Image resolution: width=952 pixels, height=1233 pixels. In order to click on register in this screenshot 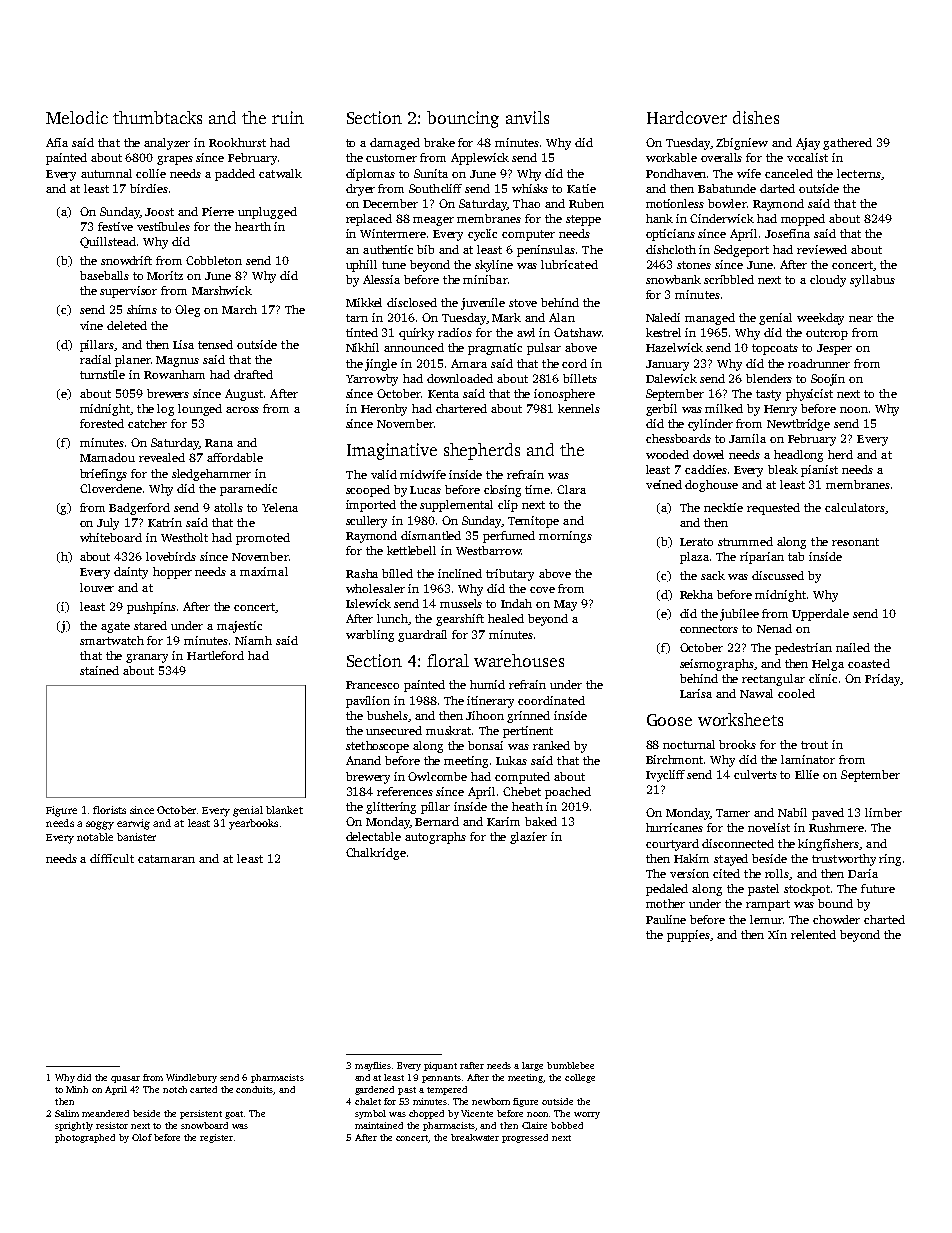, I will do `click(216, 1138)`.
